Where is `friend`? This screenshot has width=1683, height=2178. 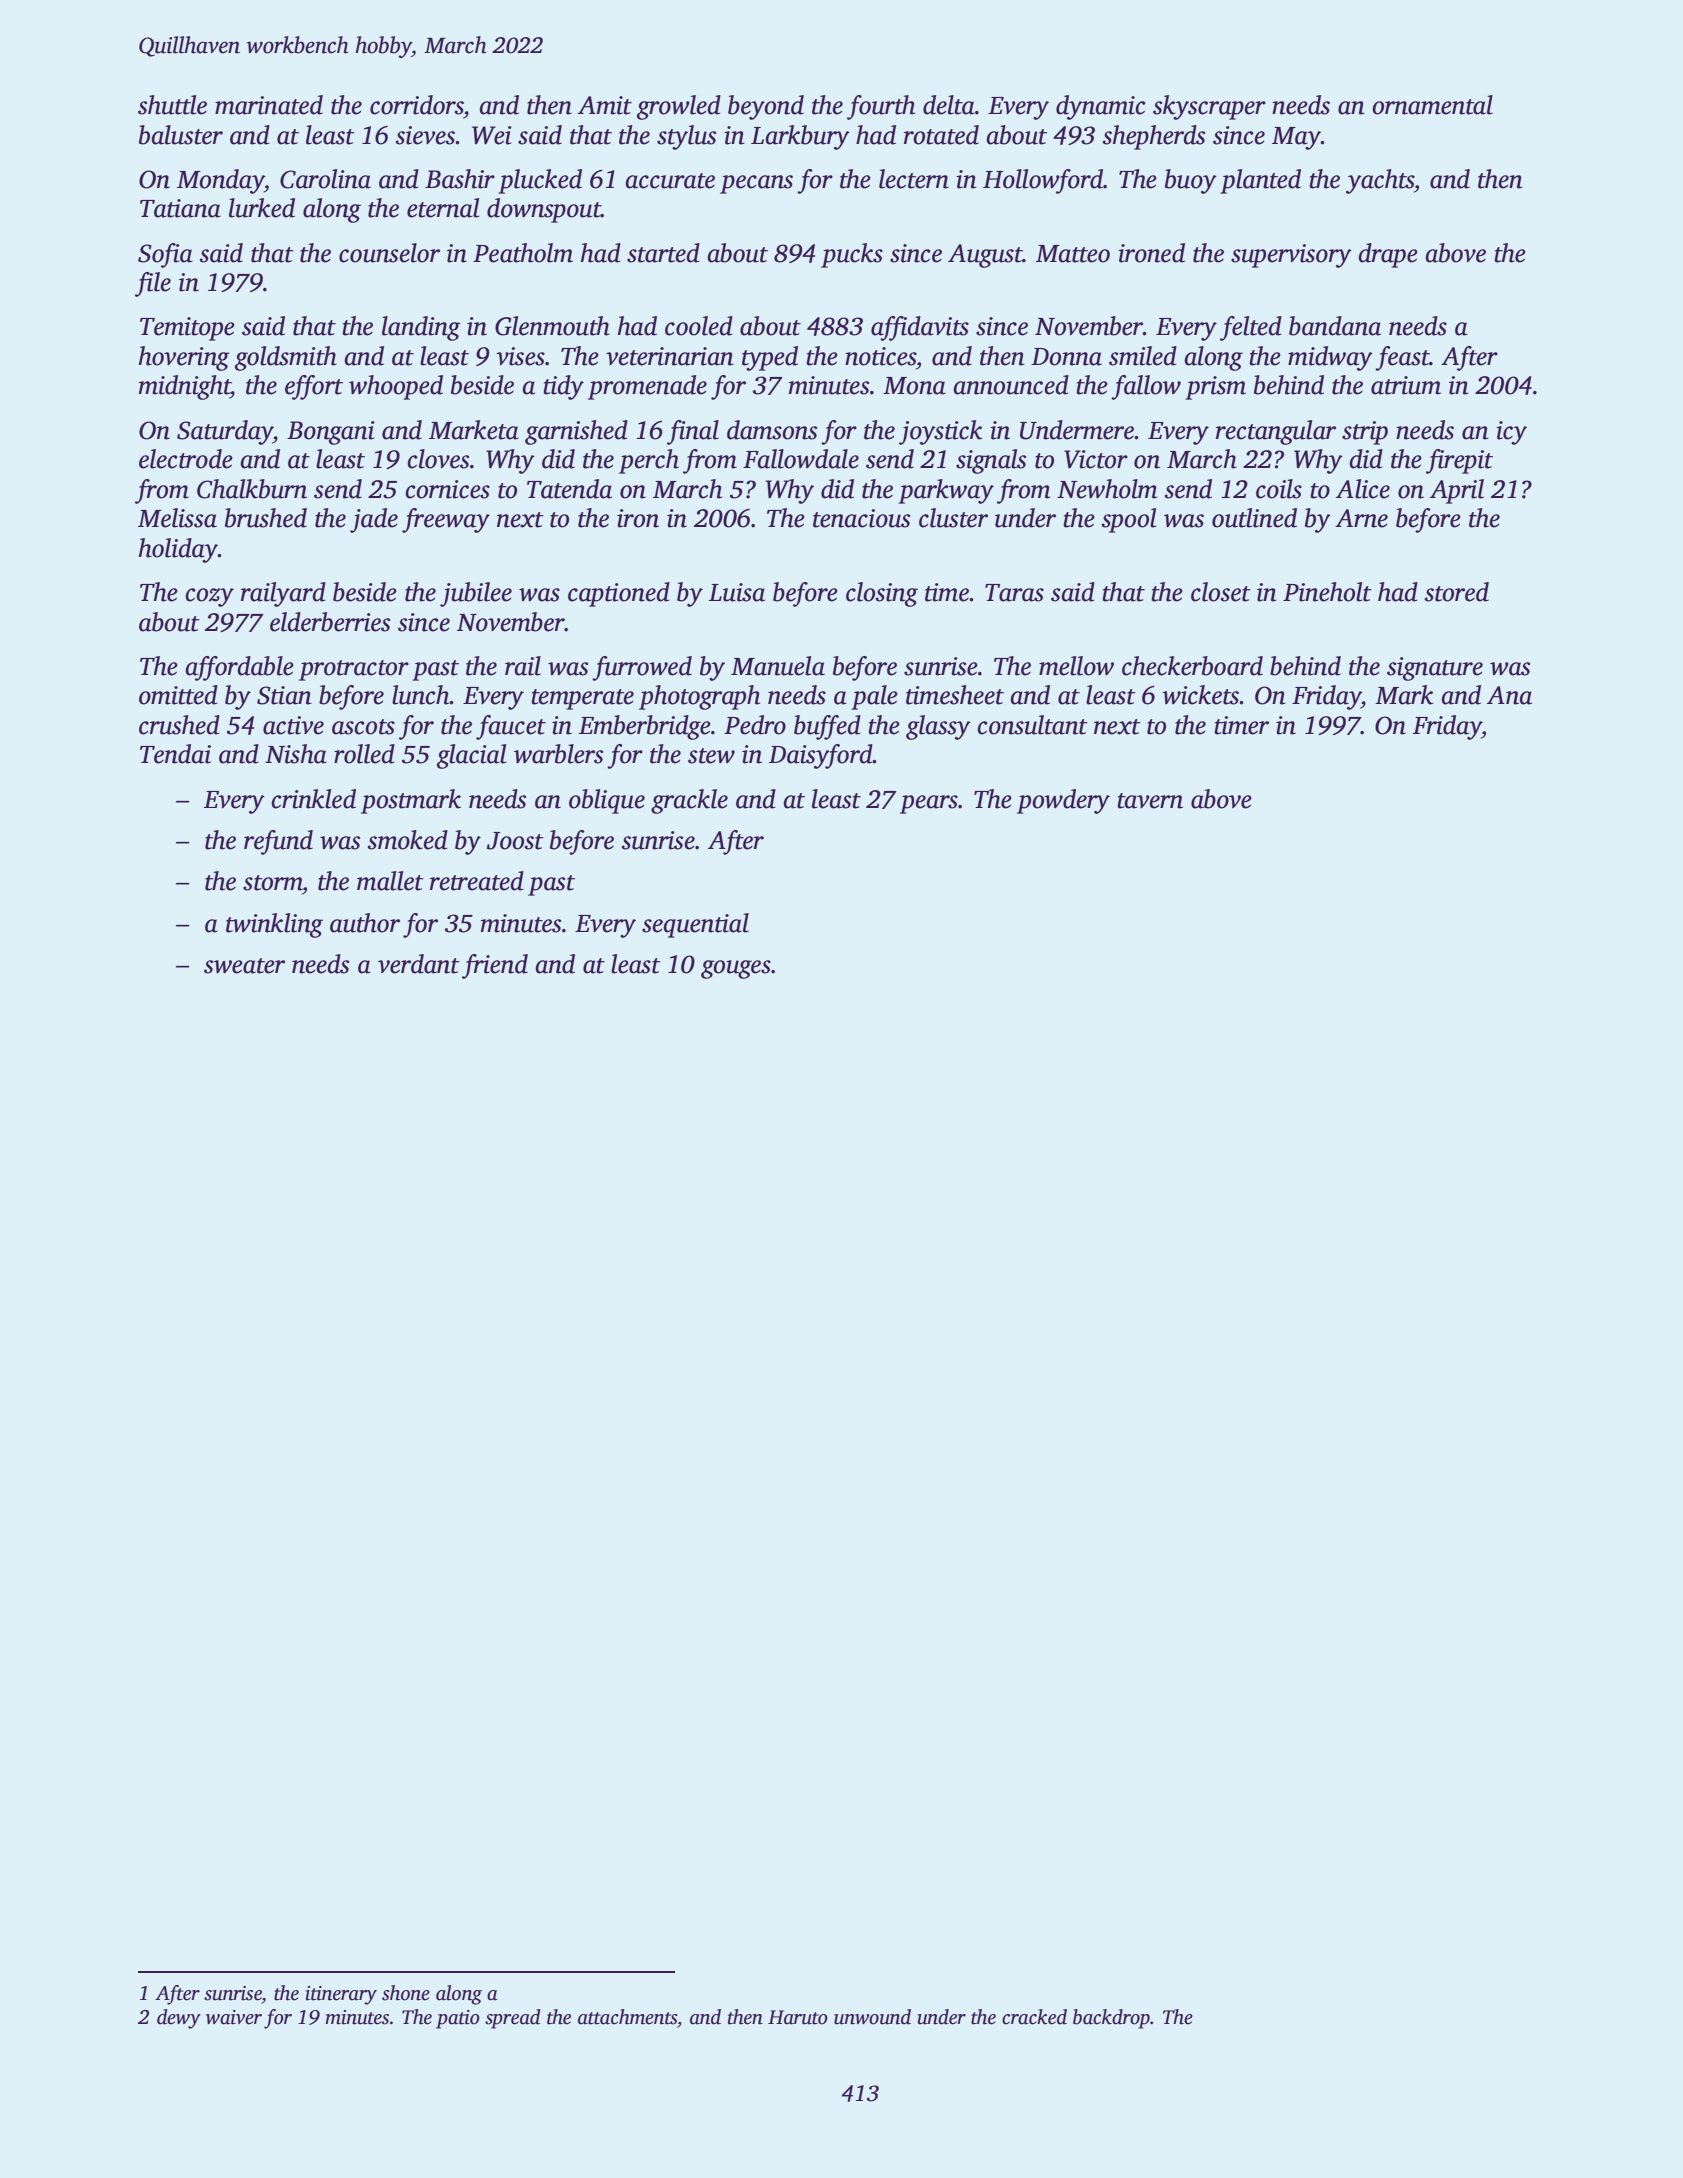 friend is located at coordinates (495, 966).
